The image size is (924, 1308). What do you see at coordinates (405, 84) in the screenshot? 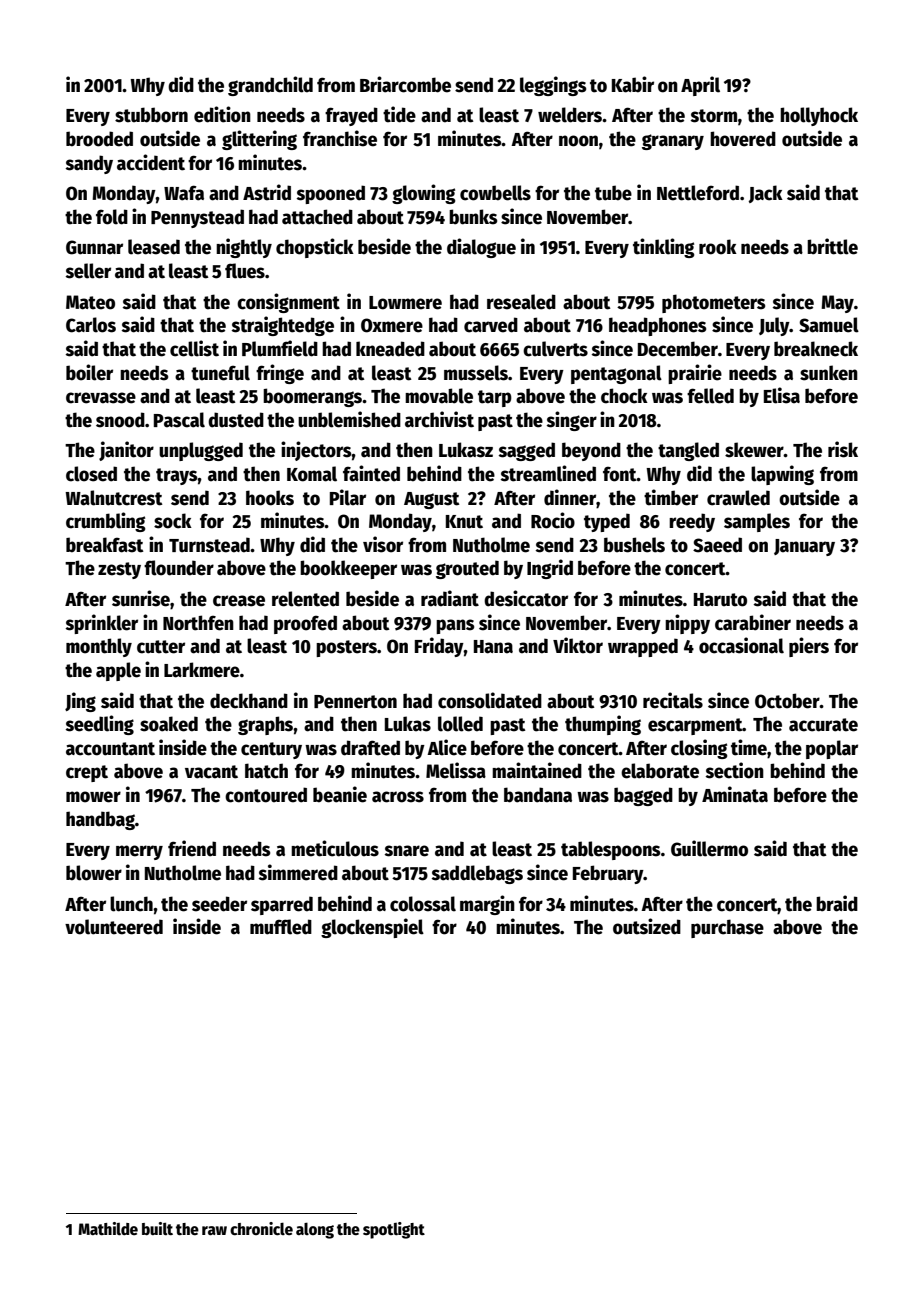
I see `Briarcombe` at bounding box center [405, 84].
